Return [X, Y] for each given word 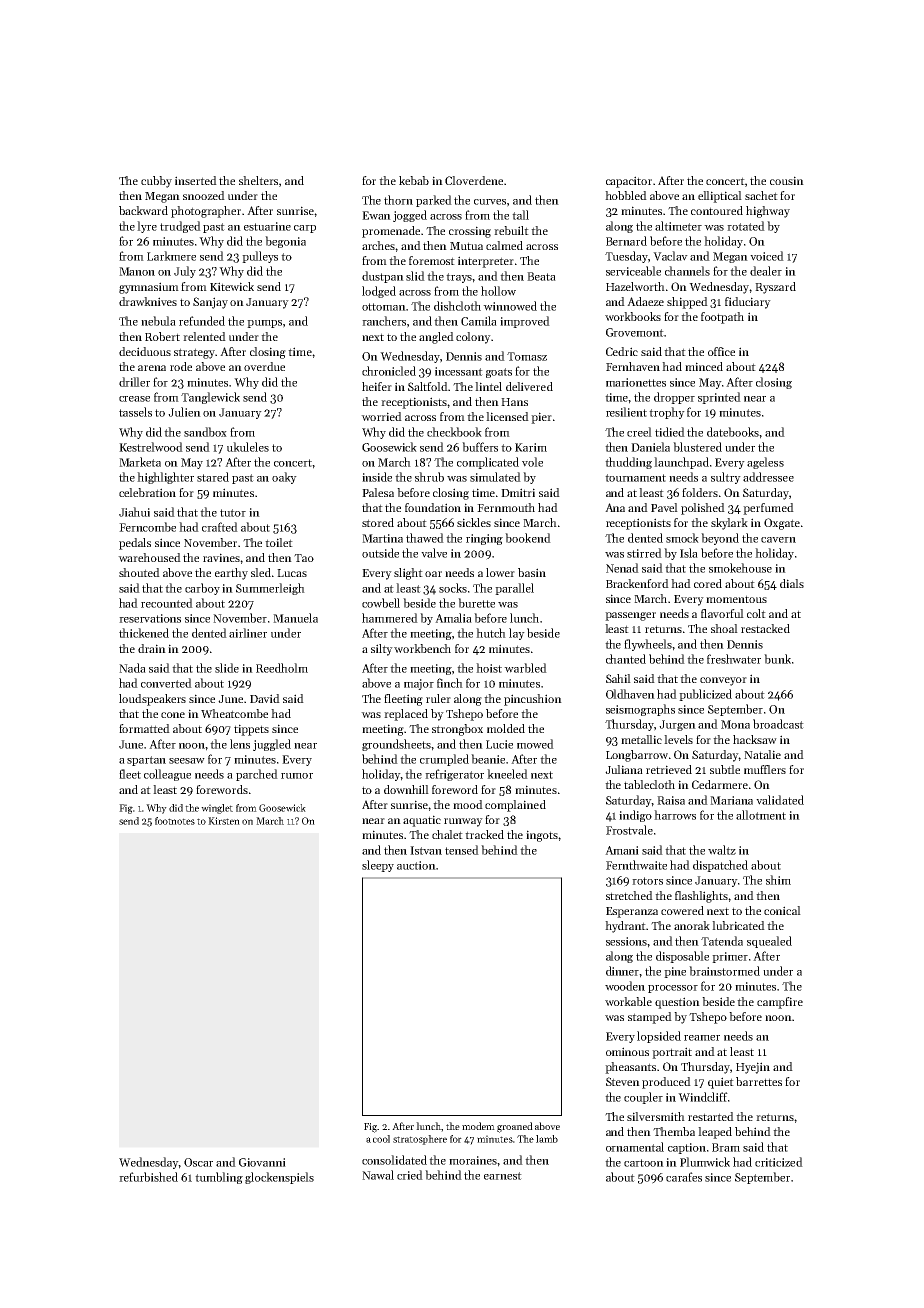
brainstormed [724, 971]
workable [628, 1001]
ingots [542, 836]
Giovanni [262, 1162]
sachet [761, 195]
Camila [479, 321]
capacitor [629, 182]
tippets [251, 730]
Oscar [198, 1162]
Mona [735, 724]
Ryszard [775, 288]
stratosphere [420, 1140]
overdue [264, 366]
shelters [258, 180]
